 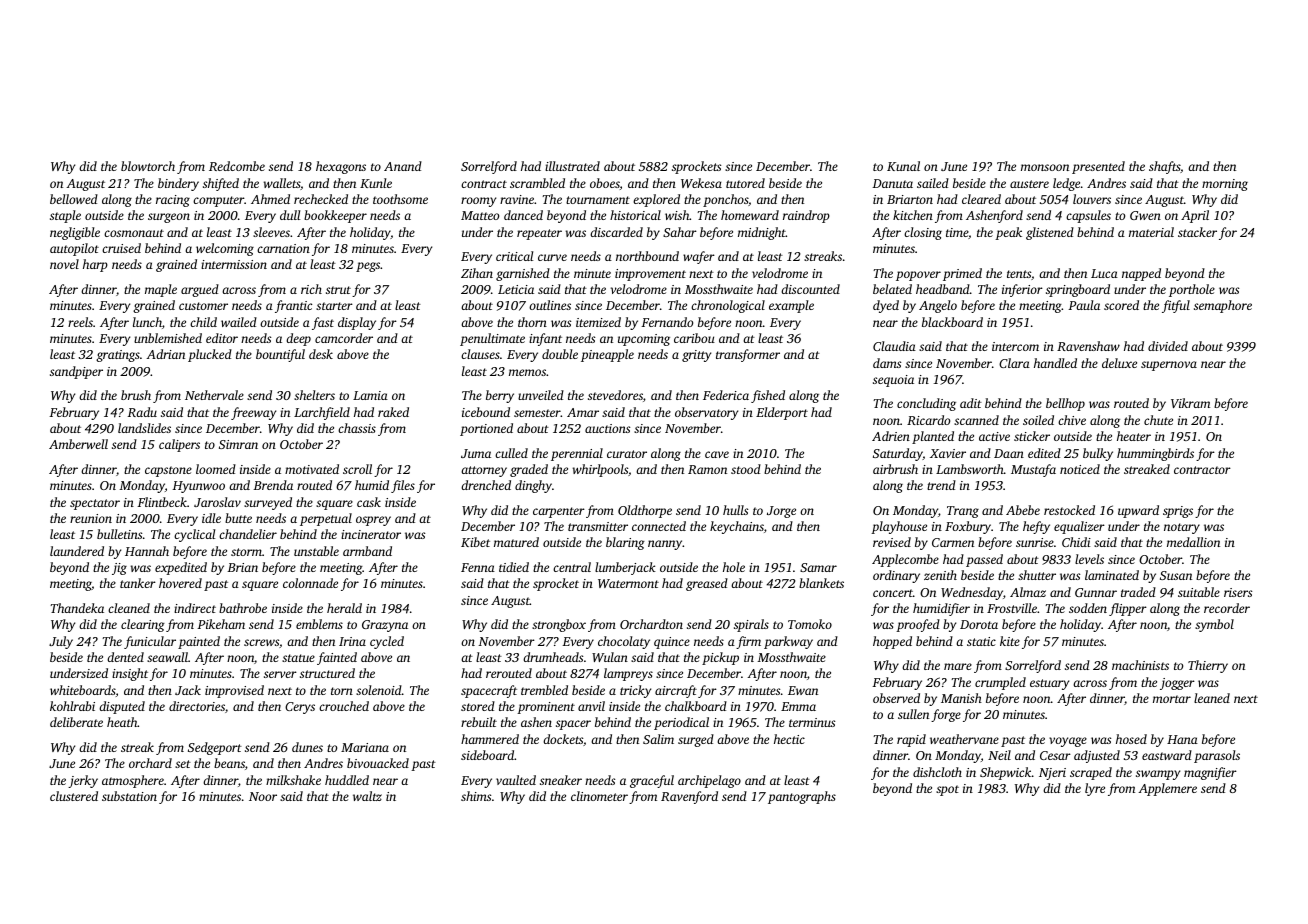 I want to click on clinometer, so click(x=599, y=796).
